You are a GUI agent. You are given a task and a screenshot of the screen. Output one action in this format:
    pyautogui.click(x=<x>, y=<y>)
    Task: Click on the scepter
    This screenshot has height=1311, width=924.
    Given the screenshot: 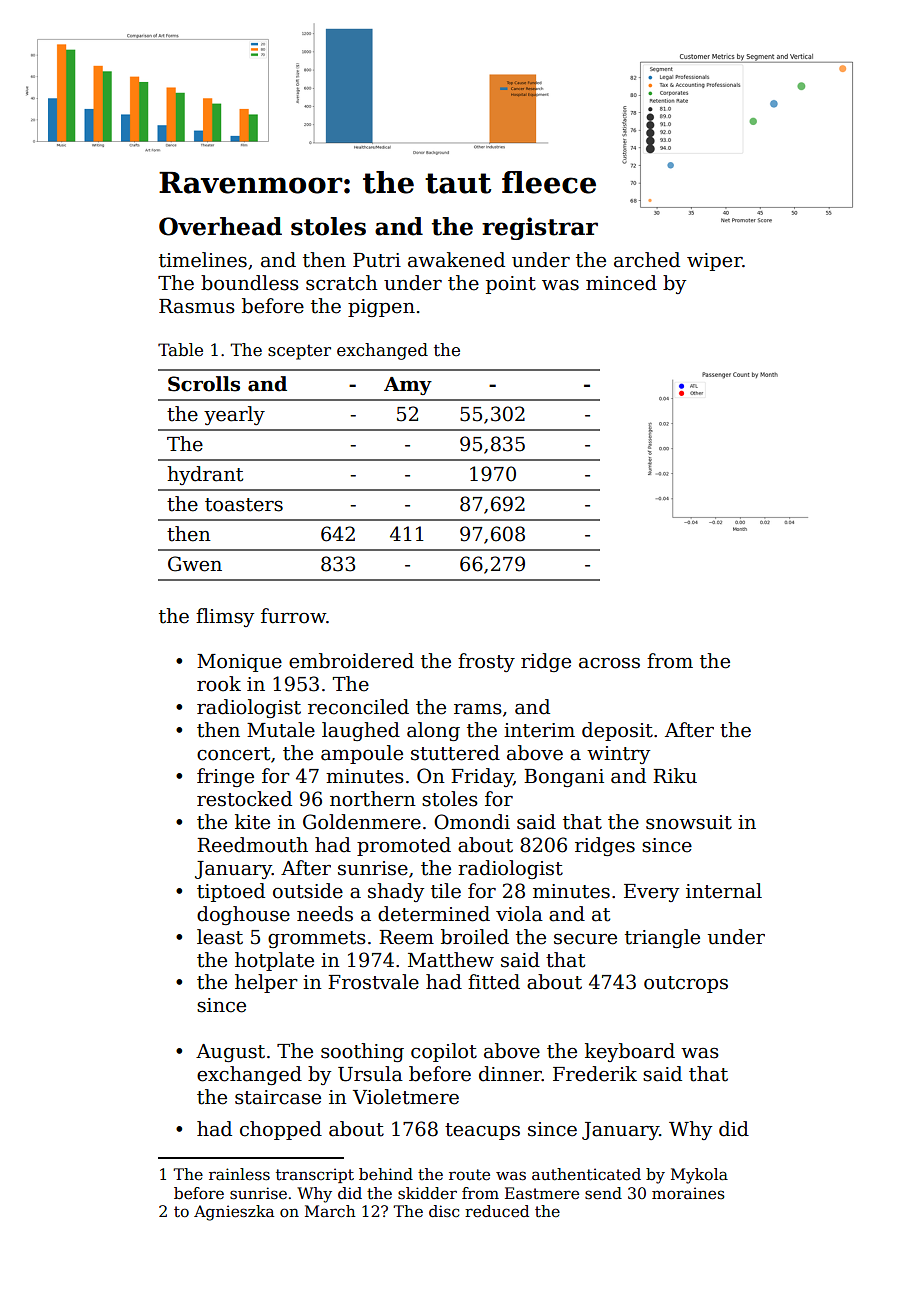 What is the action you would take?
    pyautogui.click(x=299, y=352)
